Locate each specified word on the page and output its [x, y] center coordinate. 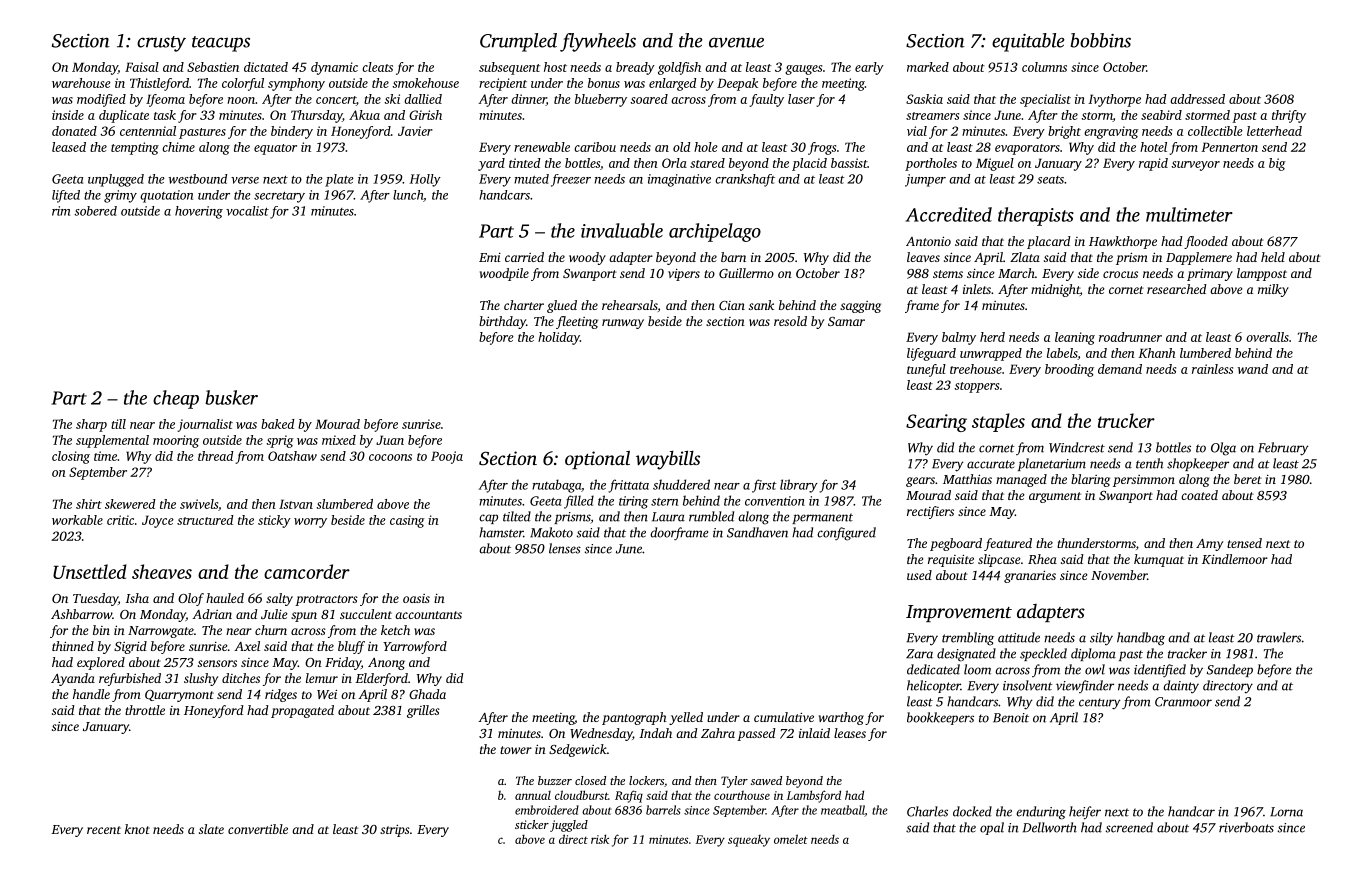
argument [1055, 497]
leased [69, 147]
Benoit [1011, 718]
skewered [130, 504]
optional [597, 459]
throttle [145, 710]
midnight [1055, 290]
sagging [860, 307]
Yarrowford [415, 647]
